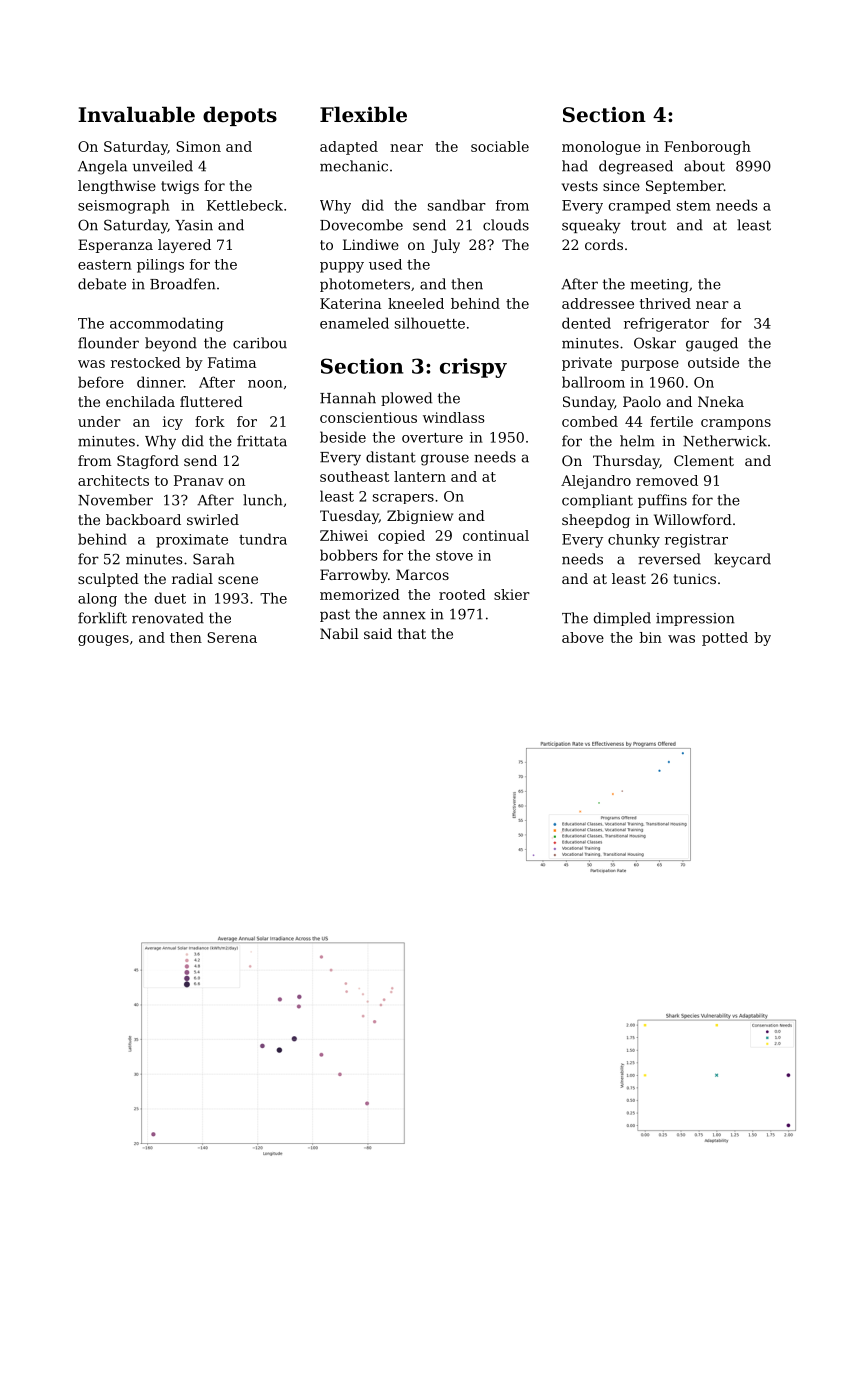 The image size is (849, 1400). What do you see at coordinates (593, 382) in the screenshot?
I see `ballroom` at bounding box center [593, 382].
